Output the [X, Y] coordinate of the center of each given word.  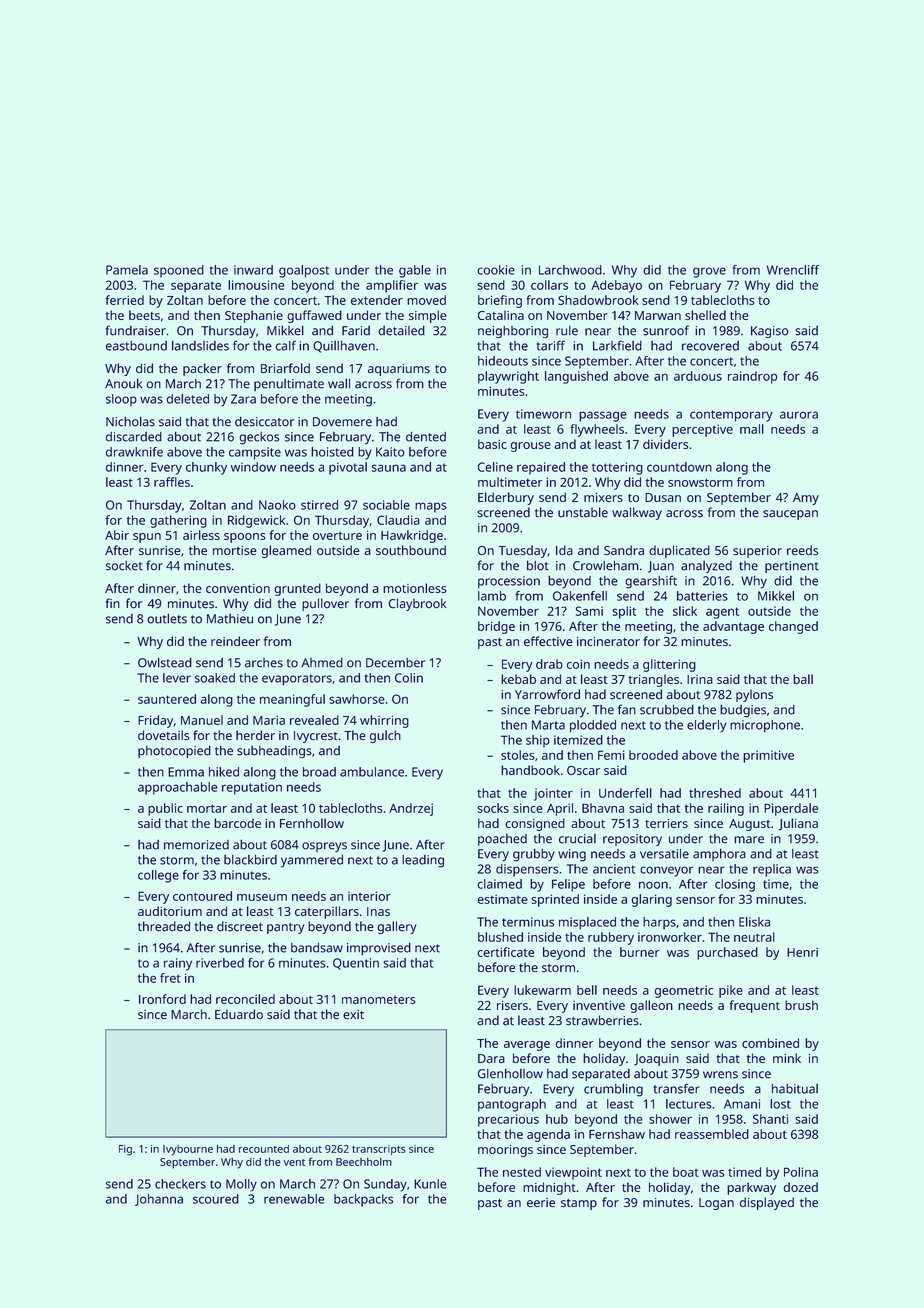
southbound [411, 550]
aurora [799, 415]
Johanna [159, 1200]
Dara [491, 1058]
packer [202, 369]
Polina [801, 1172]
